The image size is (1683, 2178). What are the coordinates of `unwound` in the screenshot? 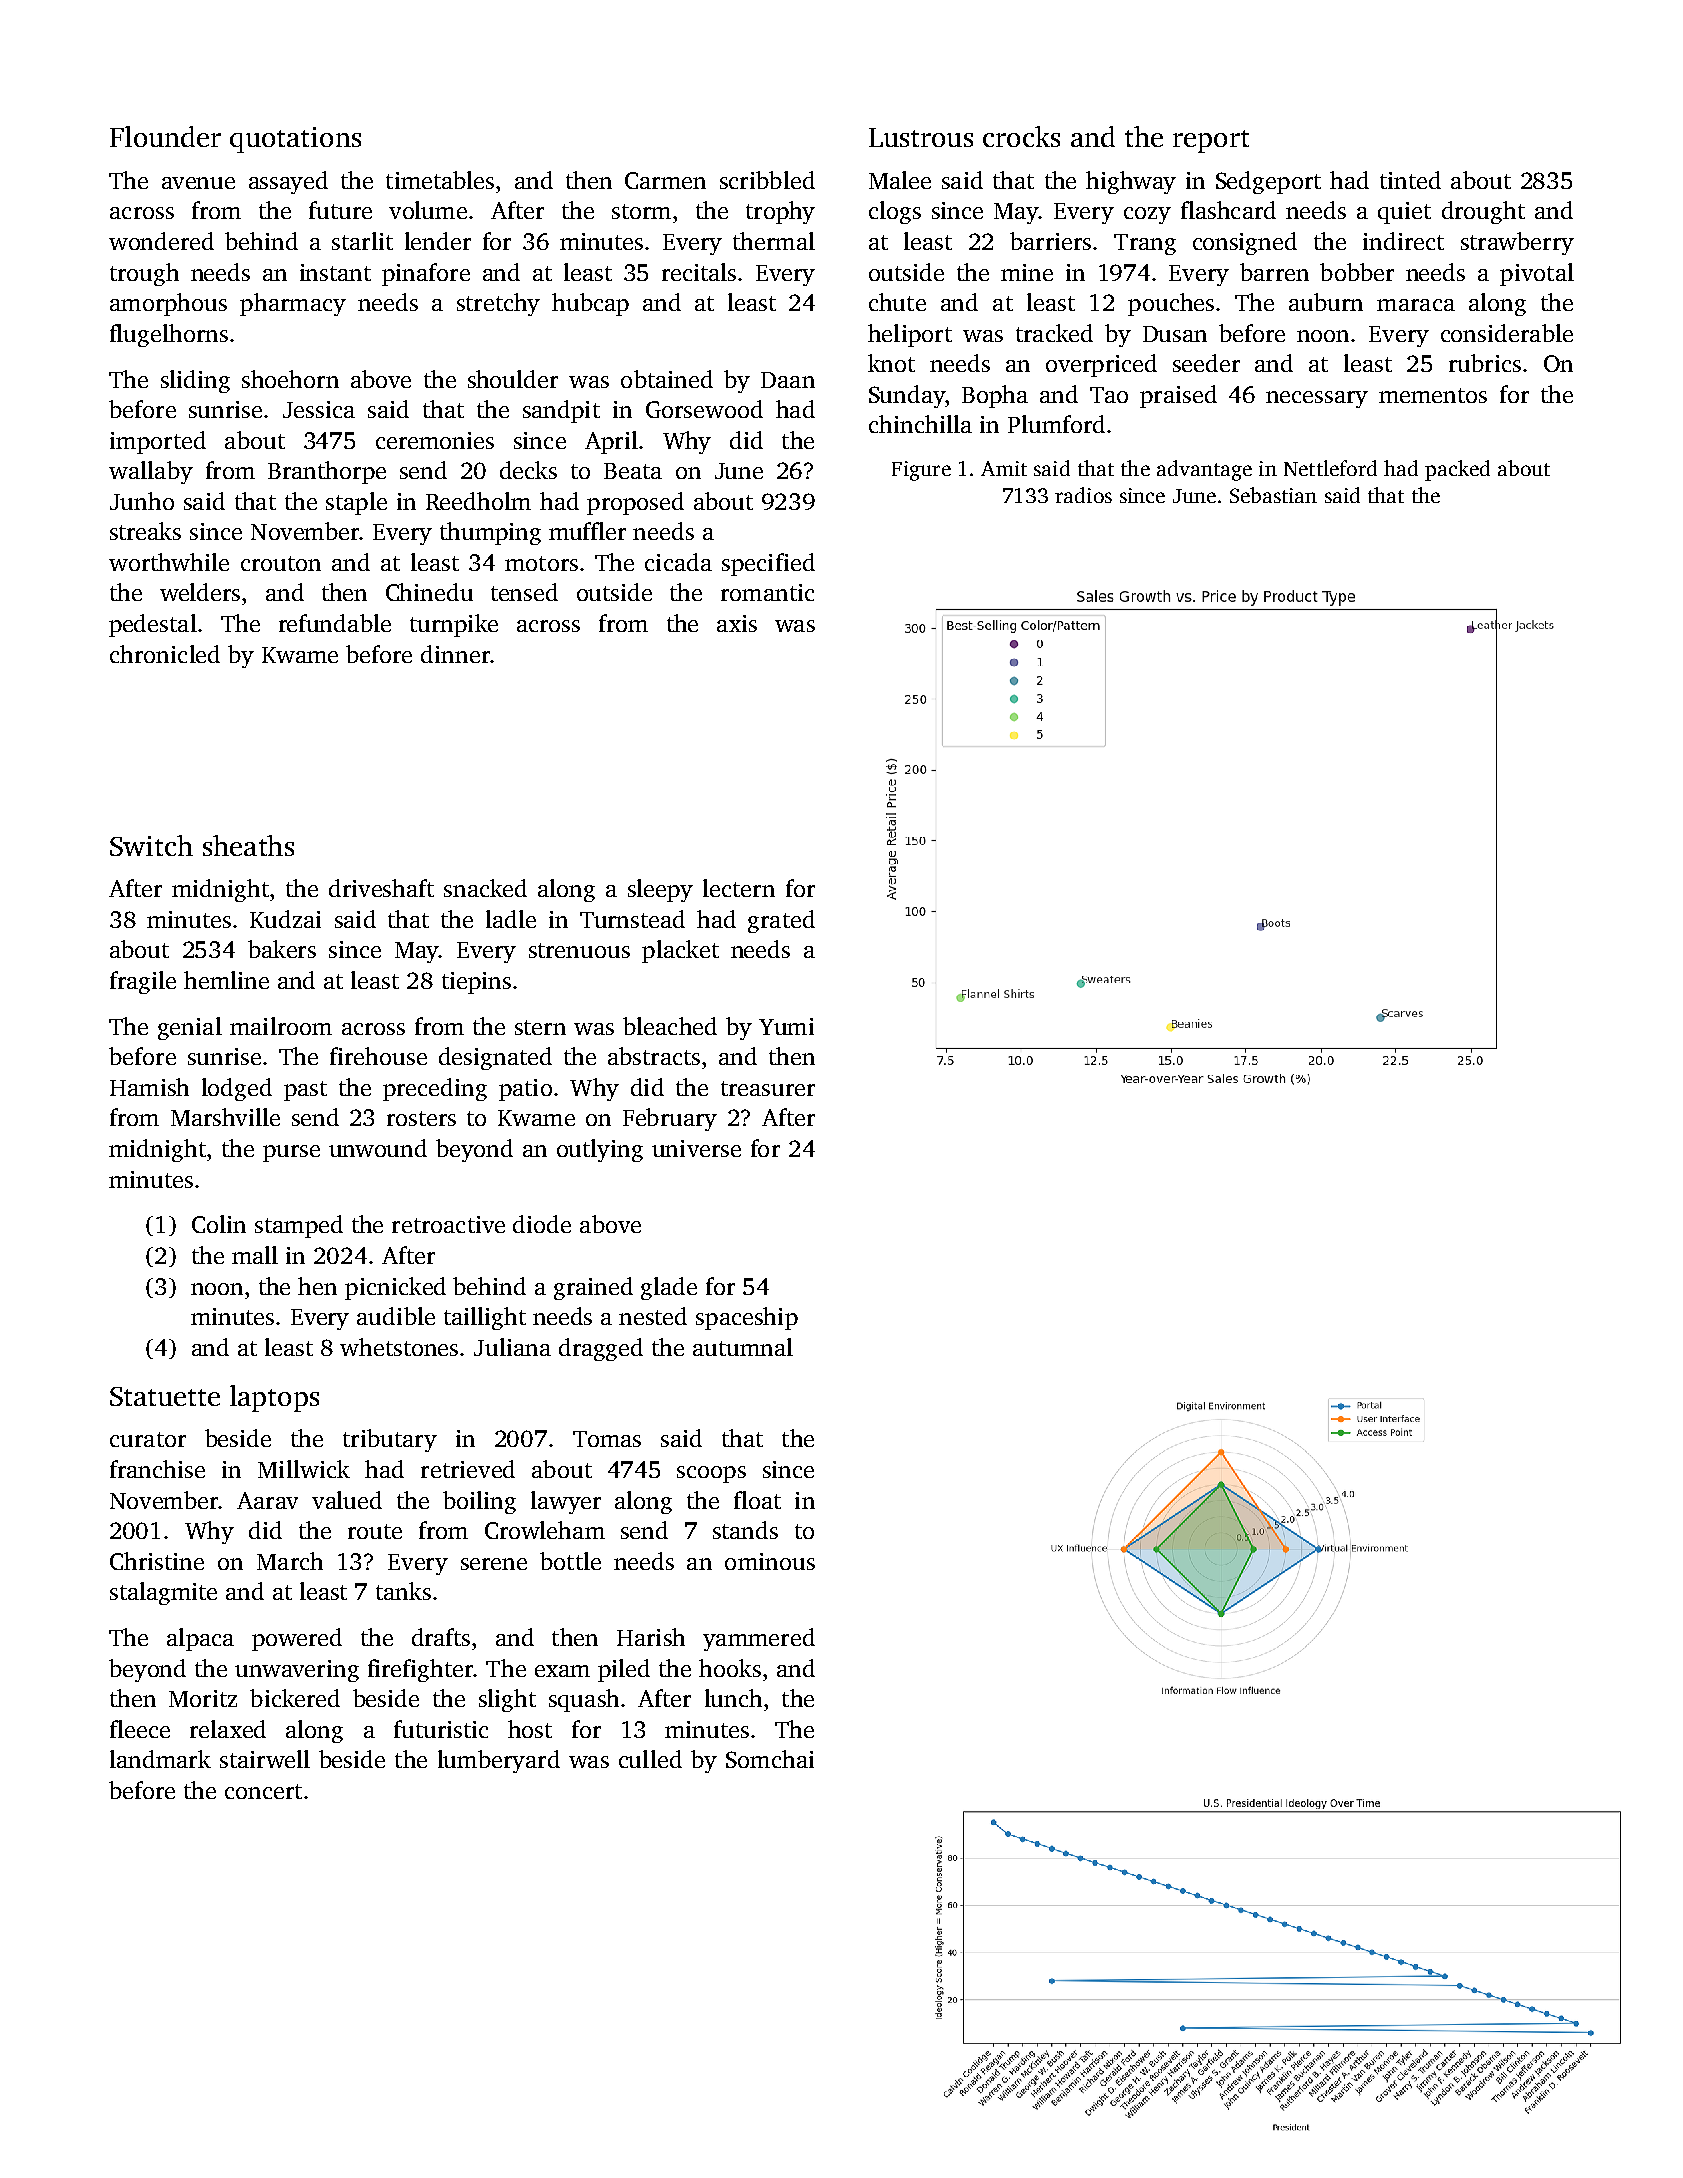 It's located at (378, 1148).
